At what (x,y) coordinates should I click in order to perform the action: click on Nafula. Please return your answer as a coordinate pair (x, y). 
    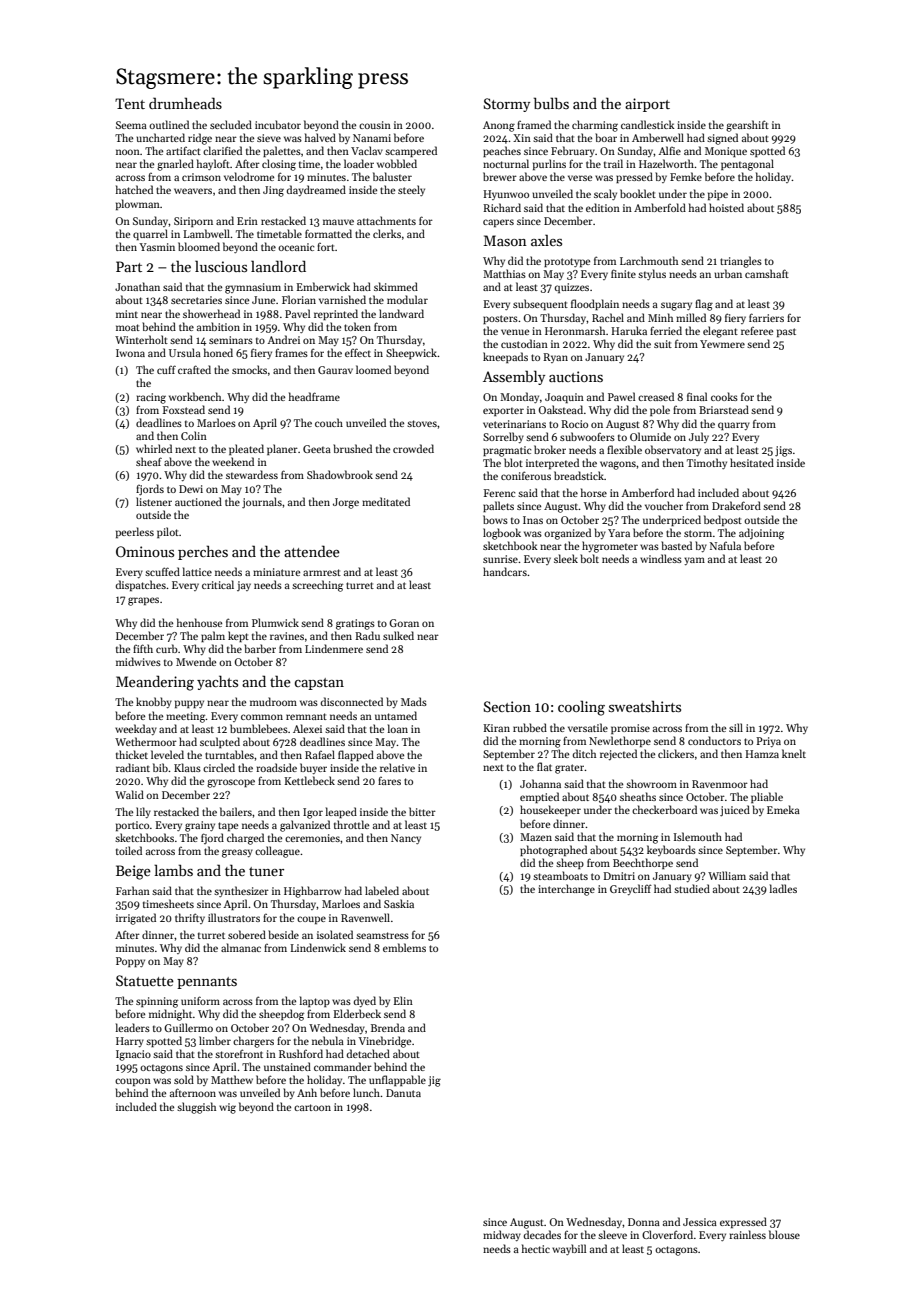
    Looking at the image, I should click on (725, 545).
